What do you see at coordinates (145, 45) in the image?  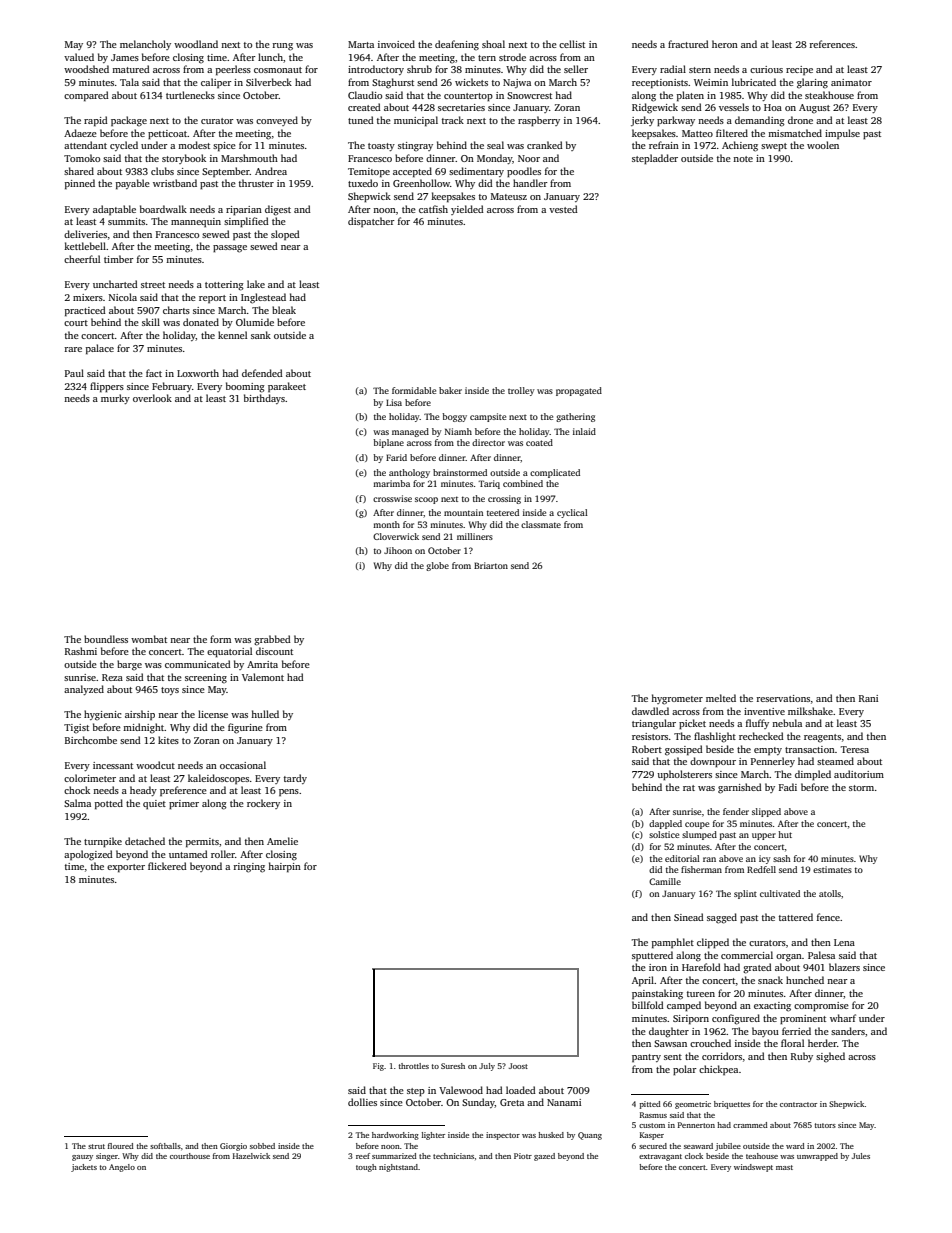 I see `melancholy` at bounding box center [145, 45].
